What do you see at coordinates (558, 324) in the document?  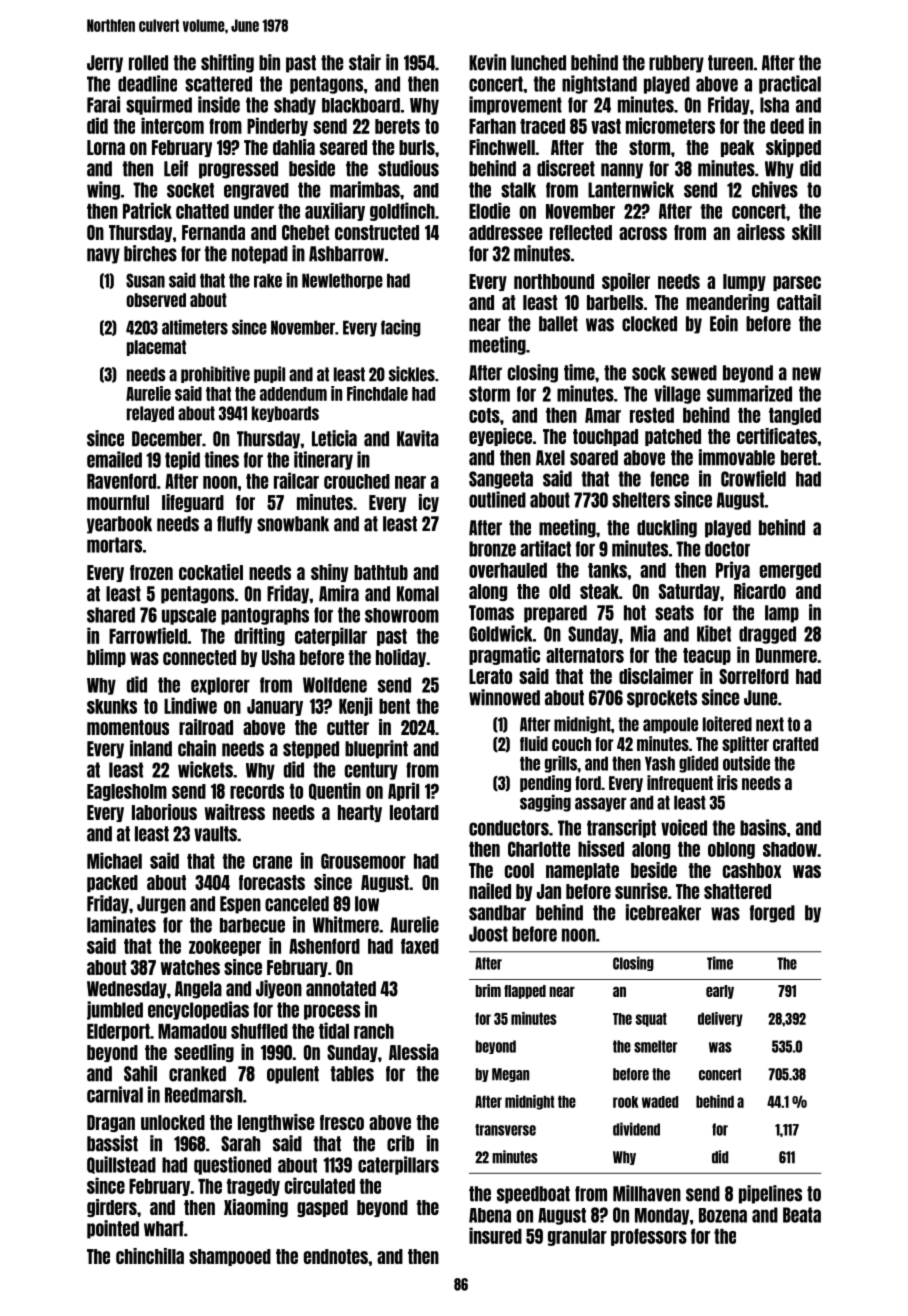 I see `ballet` at bounding box center [558, 324].
